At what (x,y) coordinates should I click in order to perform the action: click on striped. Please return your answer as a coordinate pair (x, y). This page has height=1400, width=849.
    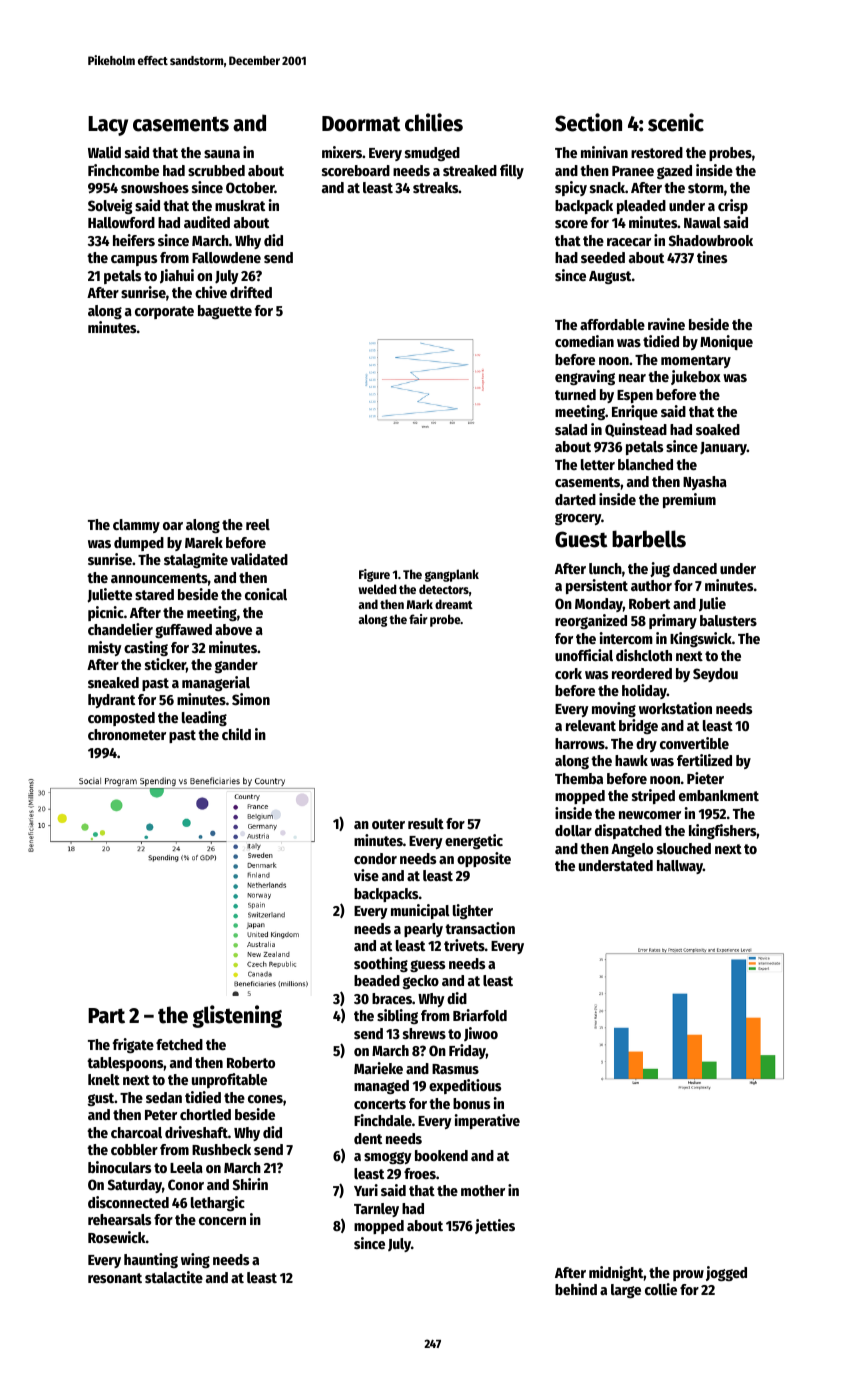
    Looking at the image, I should click on (653, 796).
